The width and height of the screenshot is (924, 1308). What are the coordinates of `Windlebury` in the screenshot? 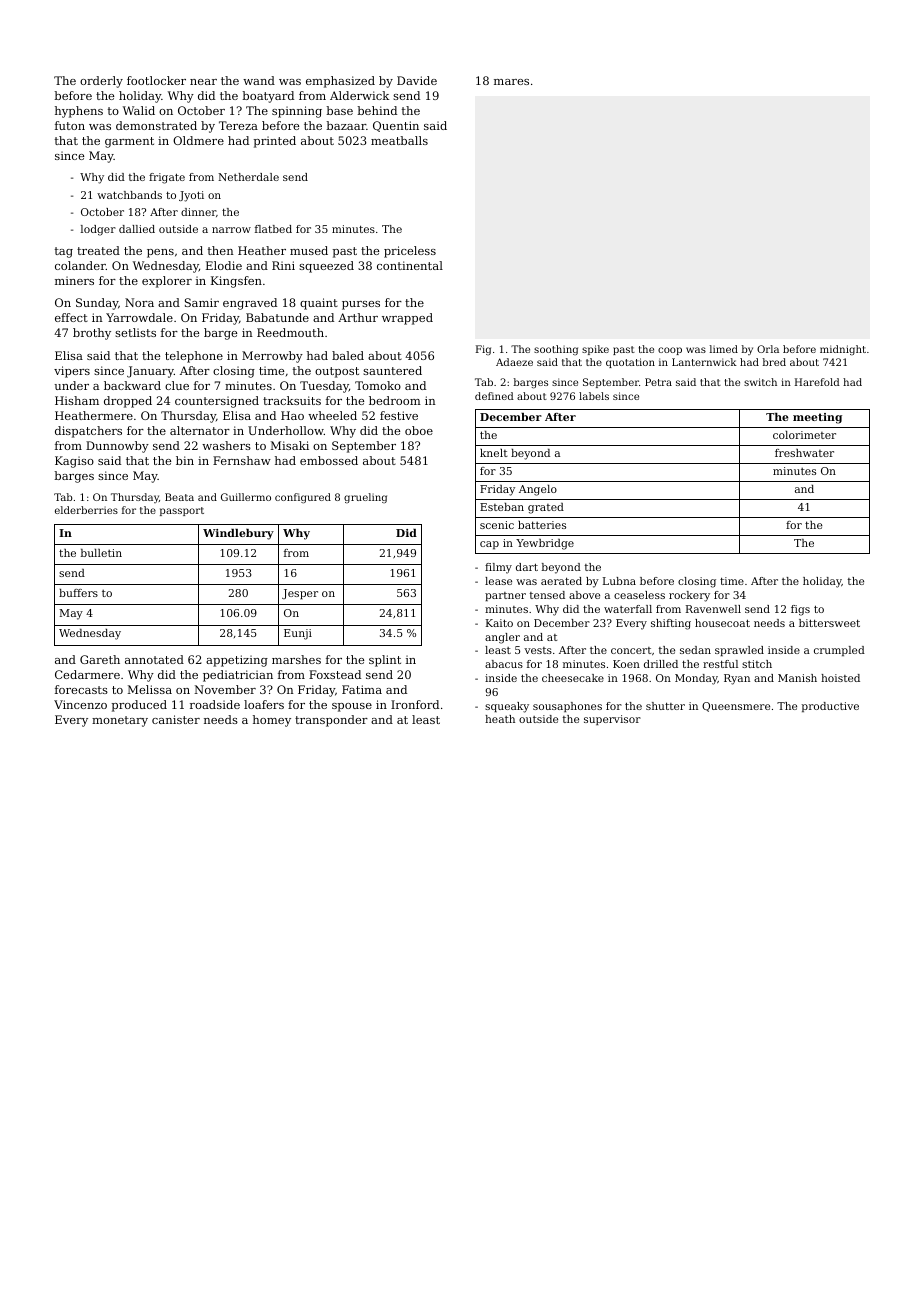 It's located at (238, 534).
